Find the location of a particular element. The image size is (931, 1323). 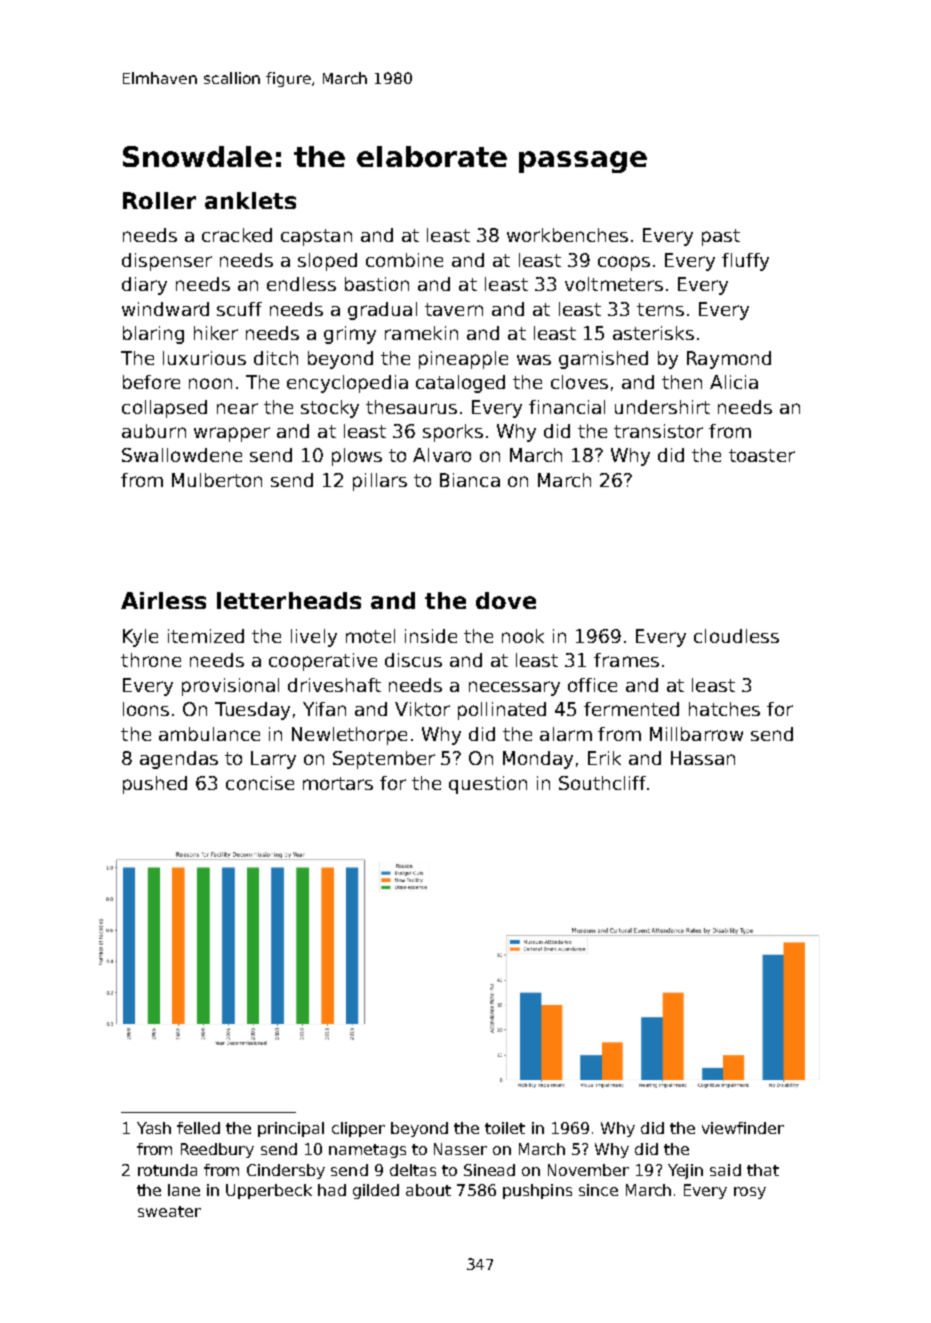

fluffy is located at coordinates (745, 262).
